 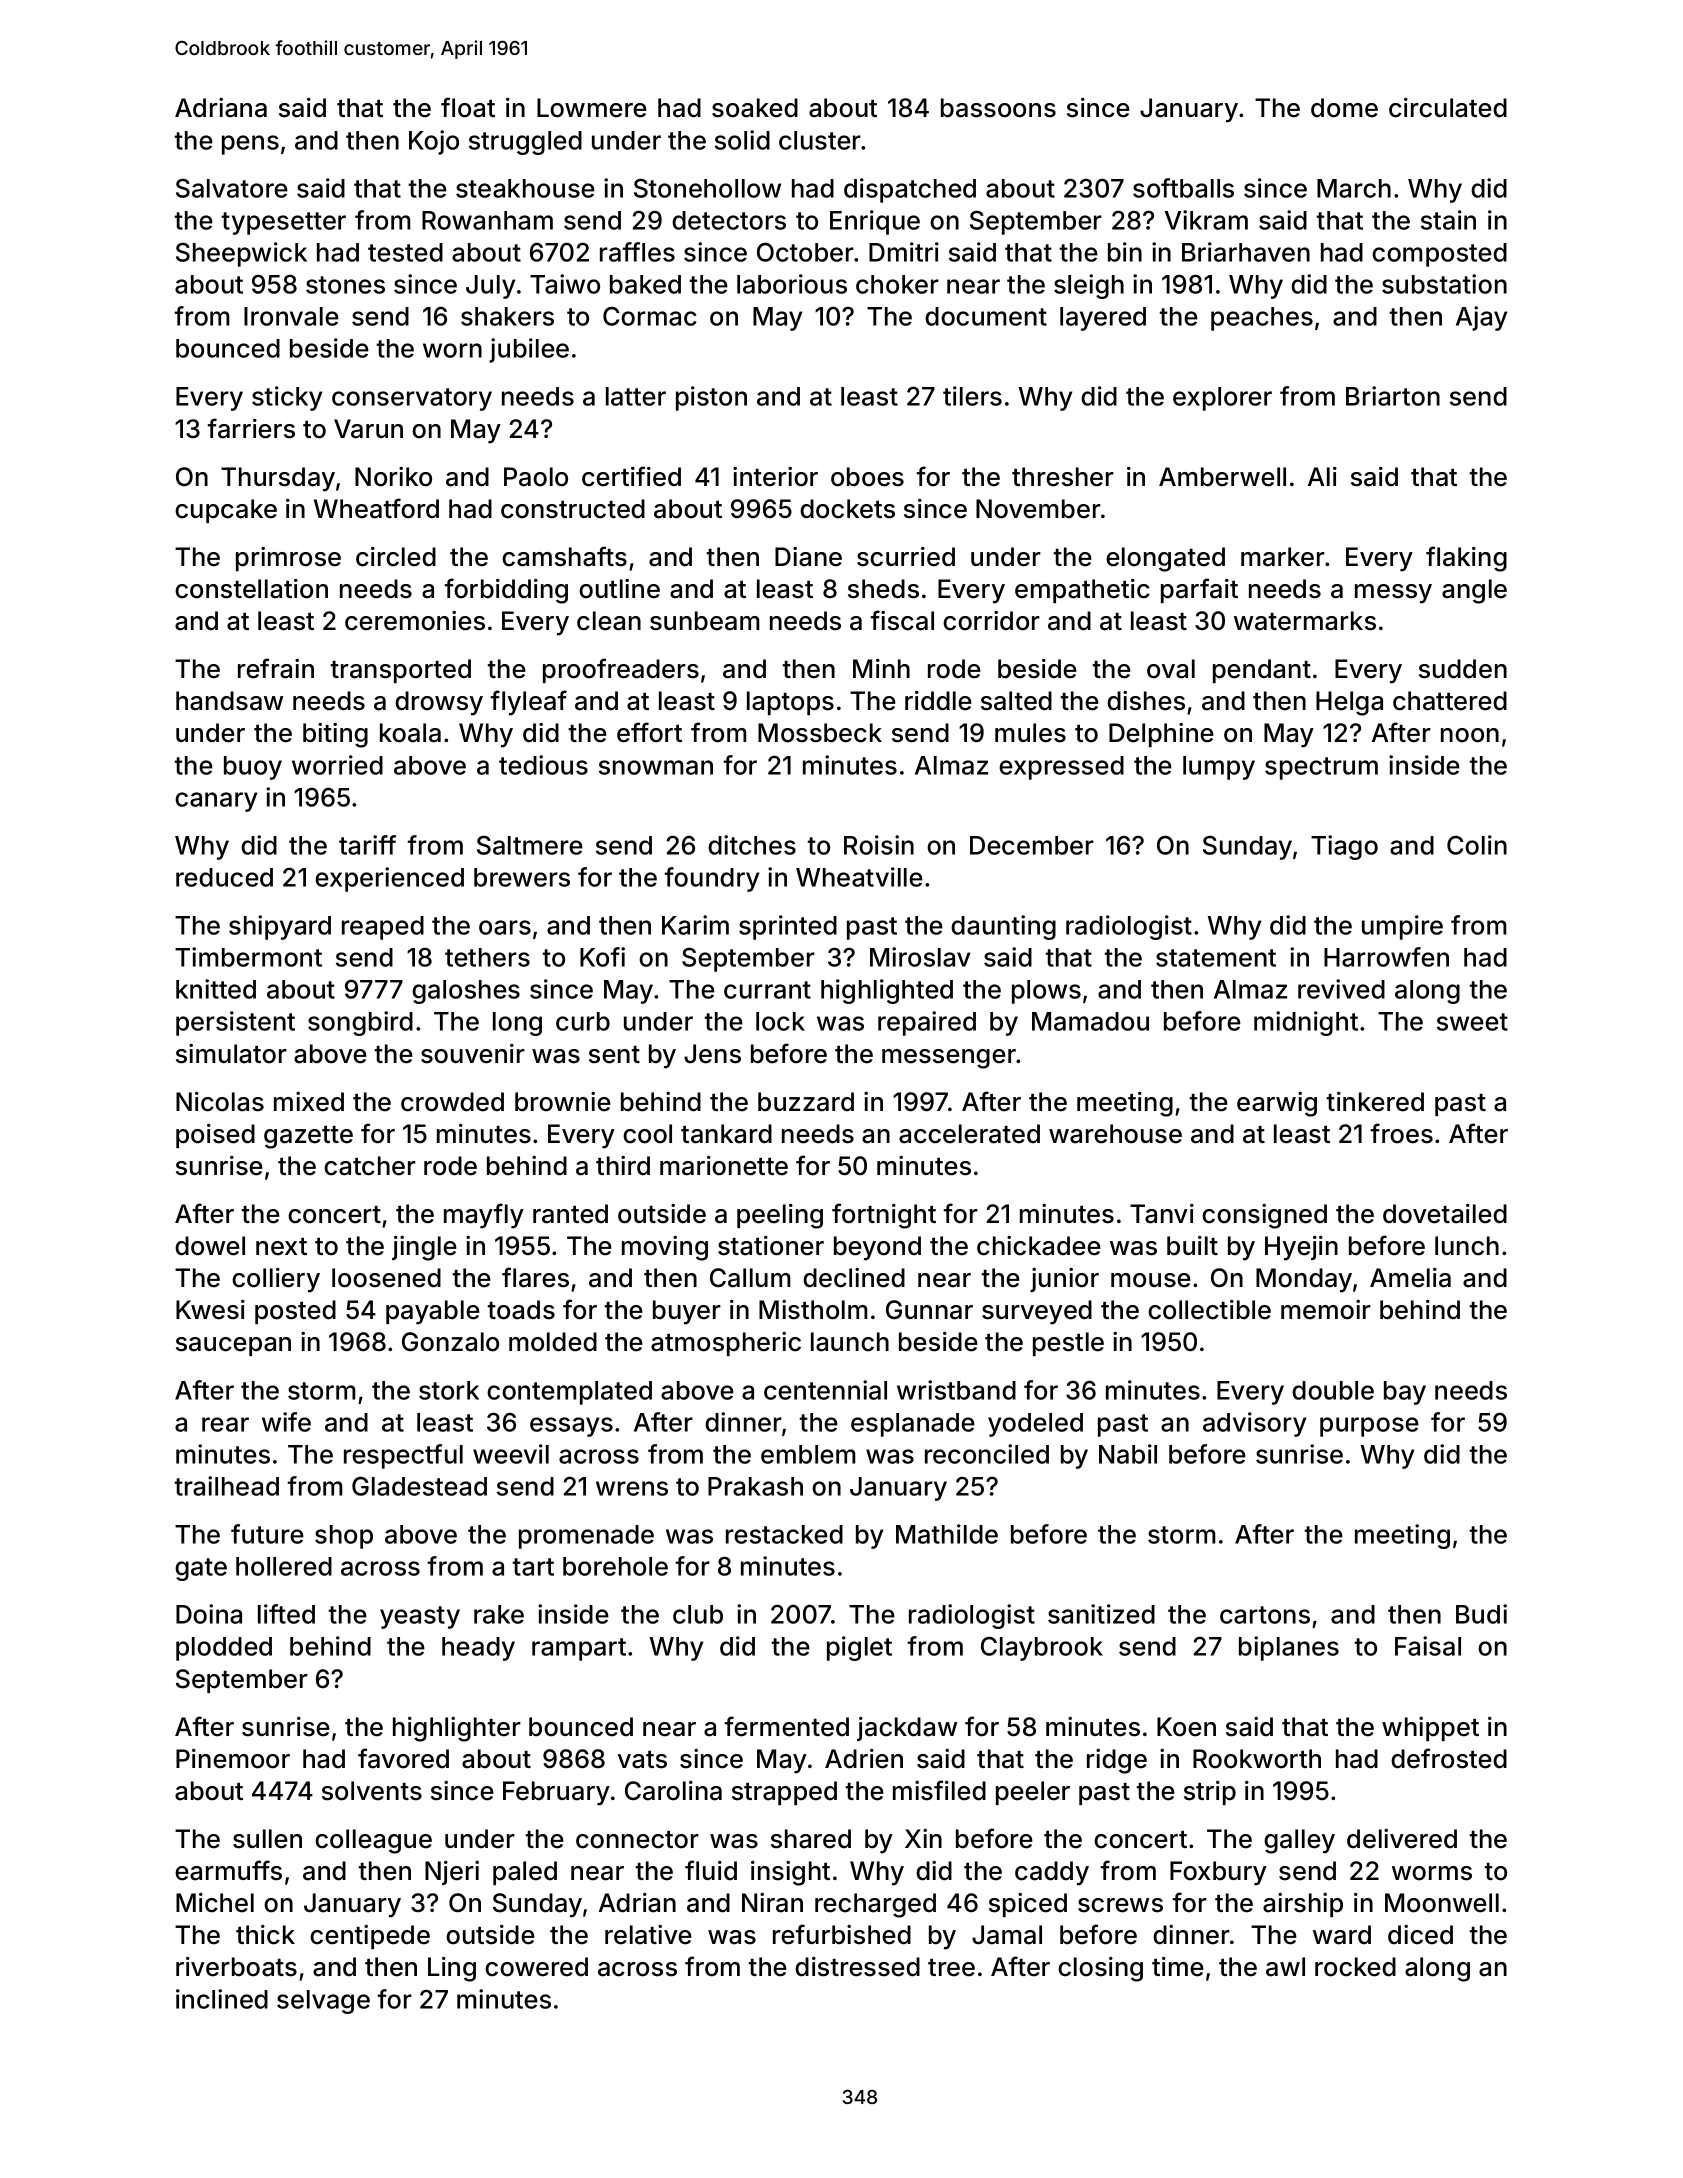 I want to click on accelerated, so click(x=969, y=1134).
